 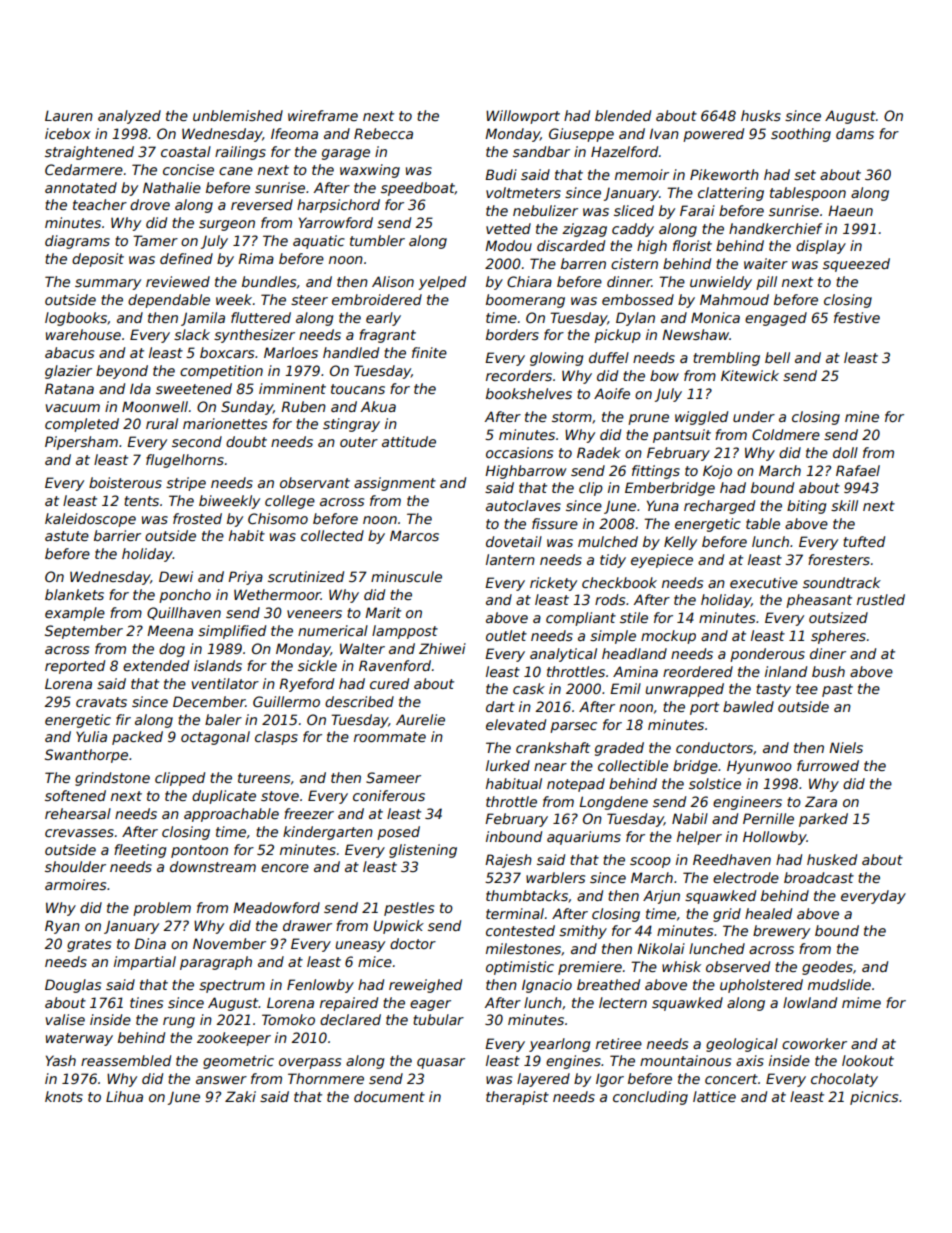 I want to click on dams, so click(x=855, y=133).
